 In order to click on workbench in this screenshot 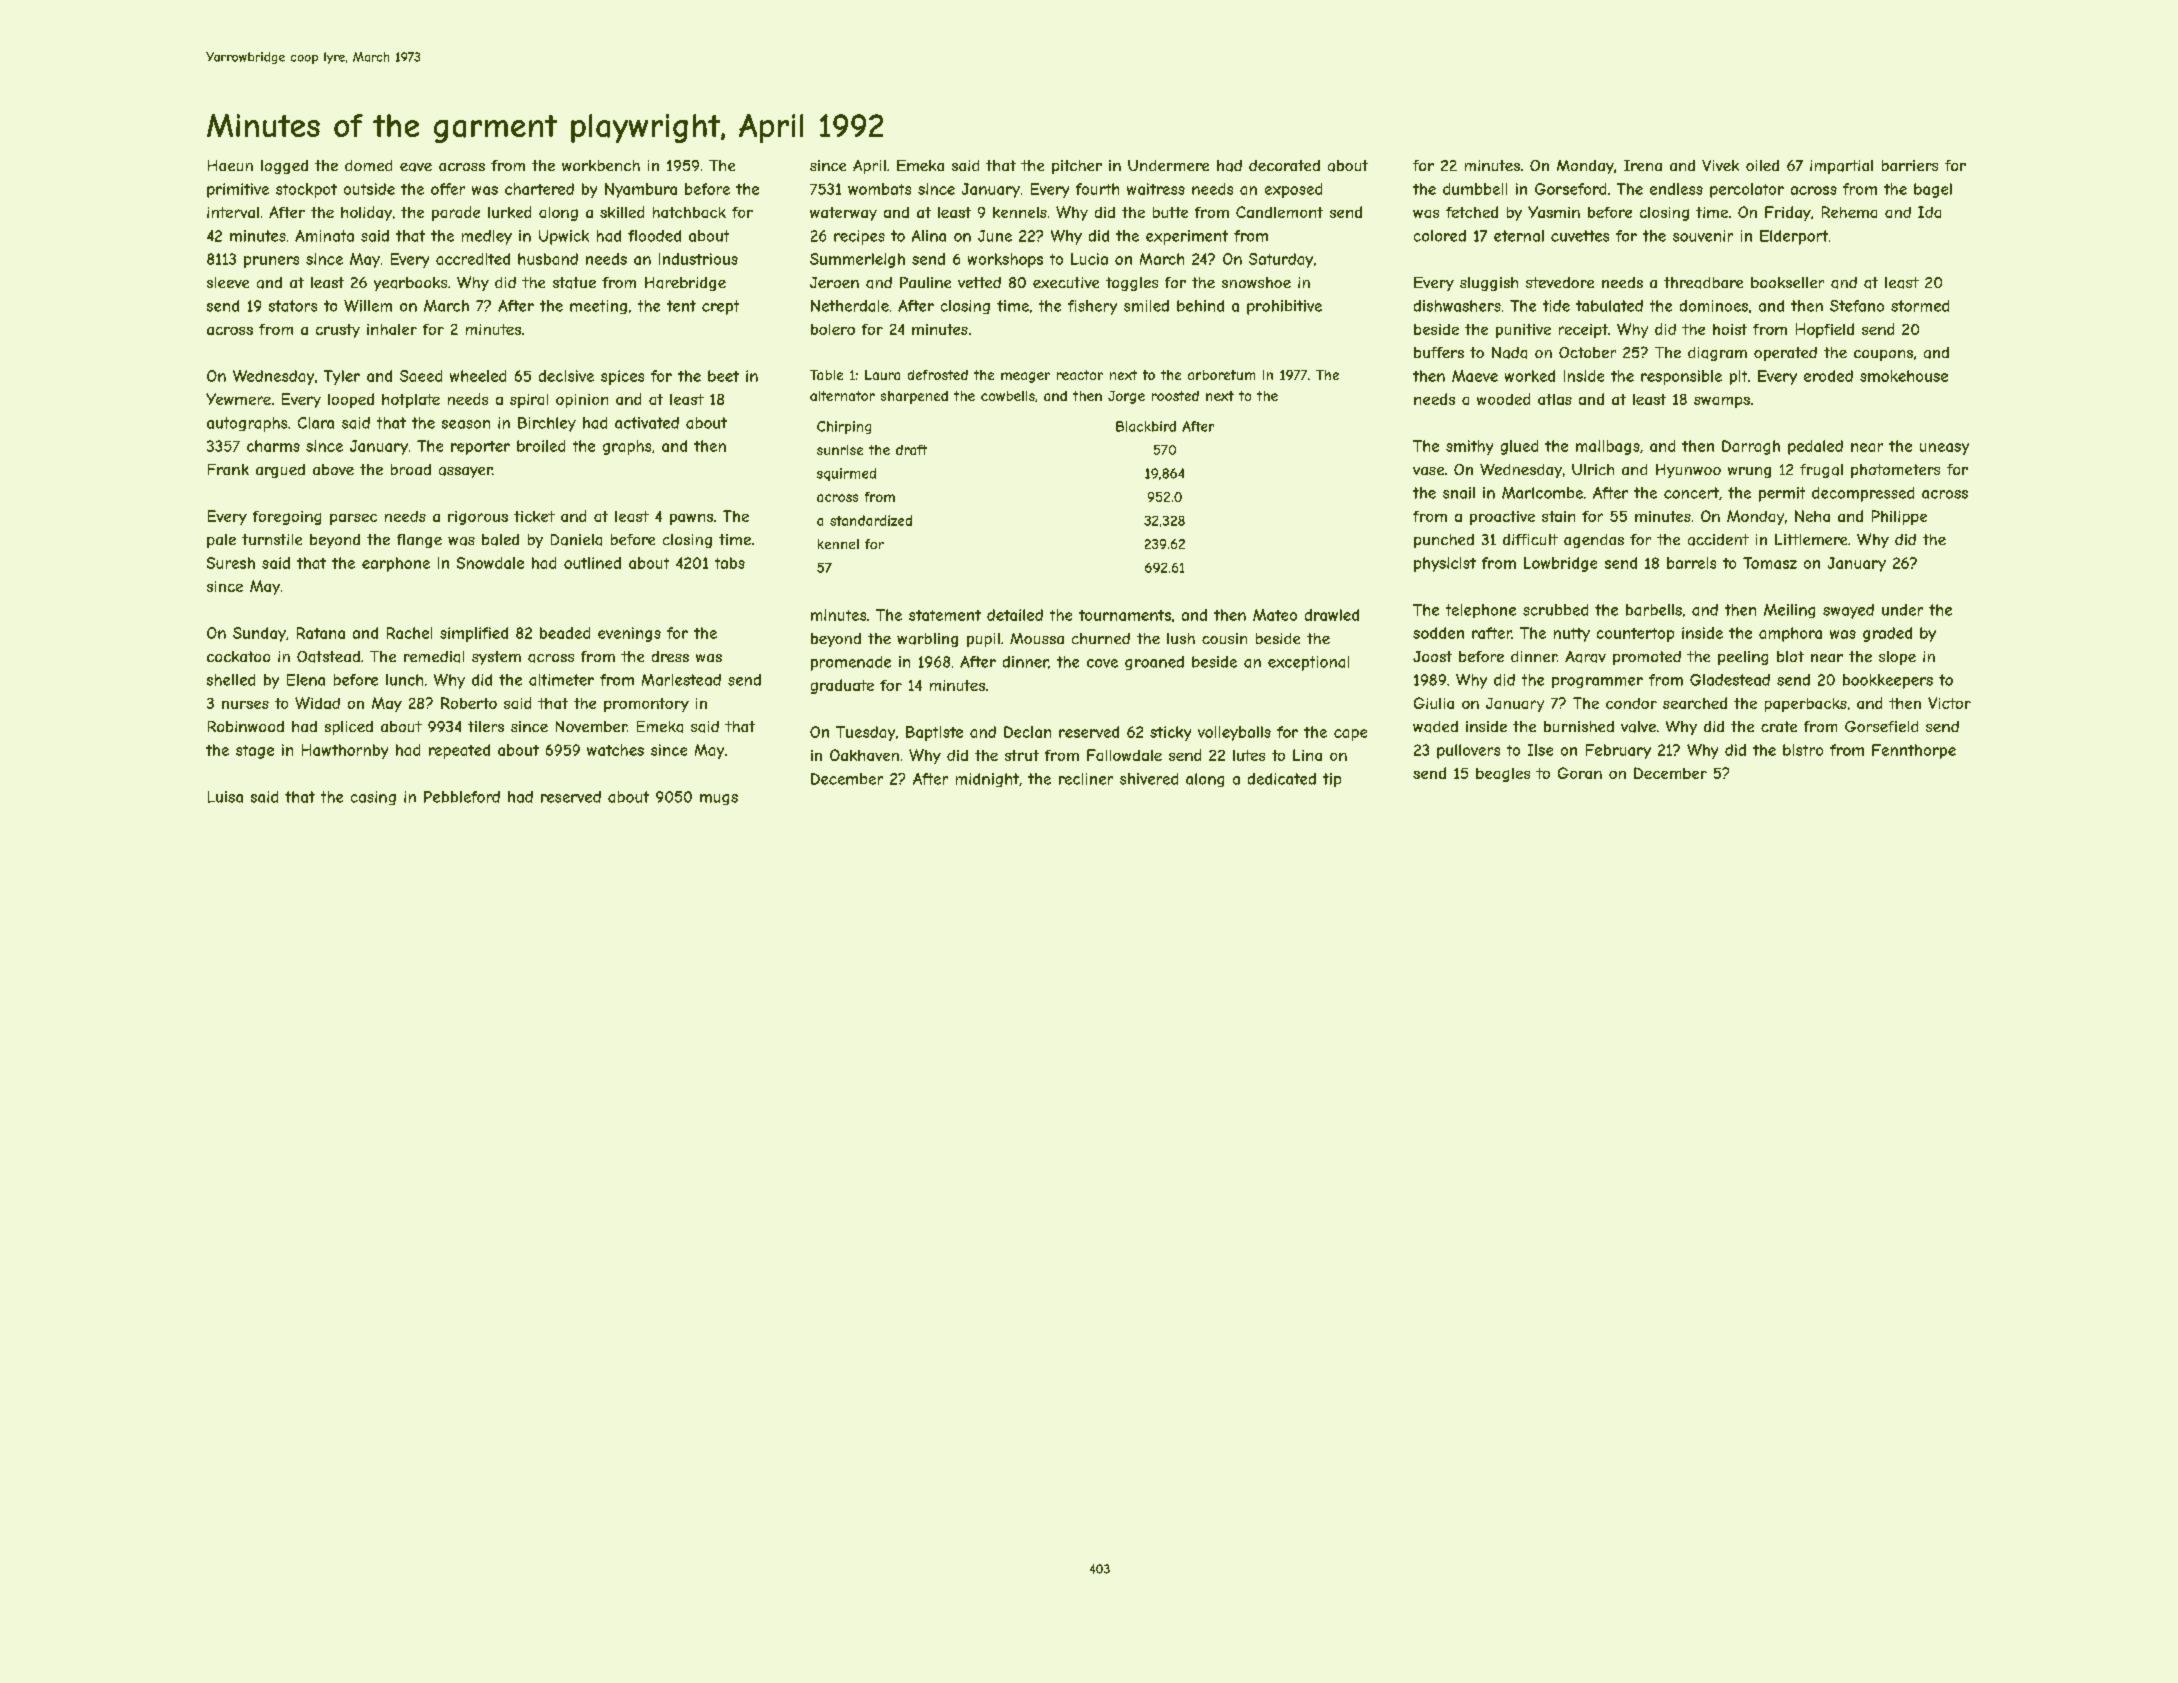, I will do `click(601, 165)`.
